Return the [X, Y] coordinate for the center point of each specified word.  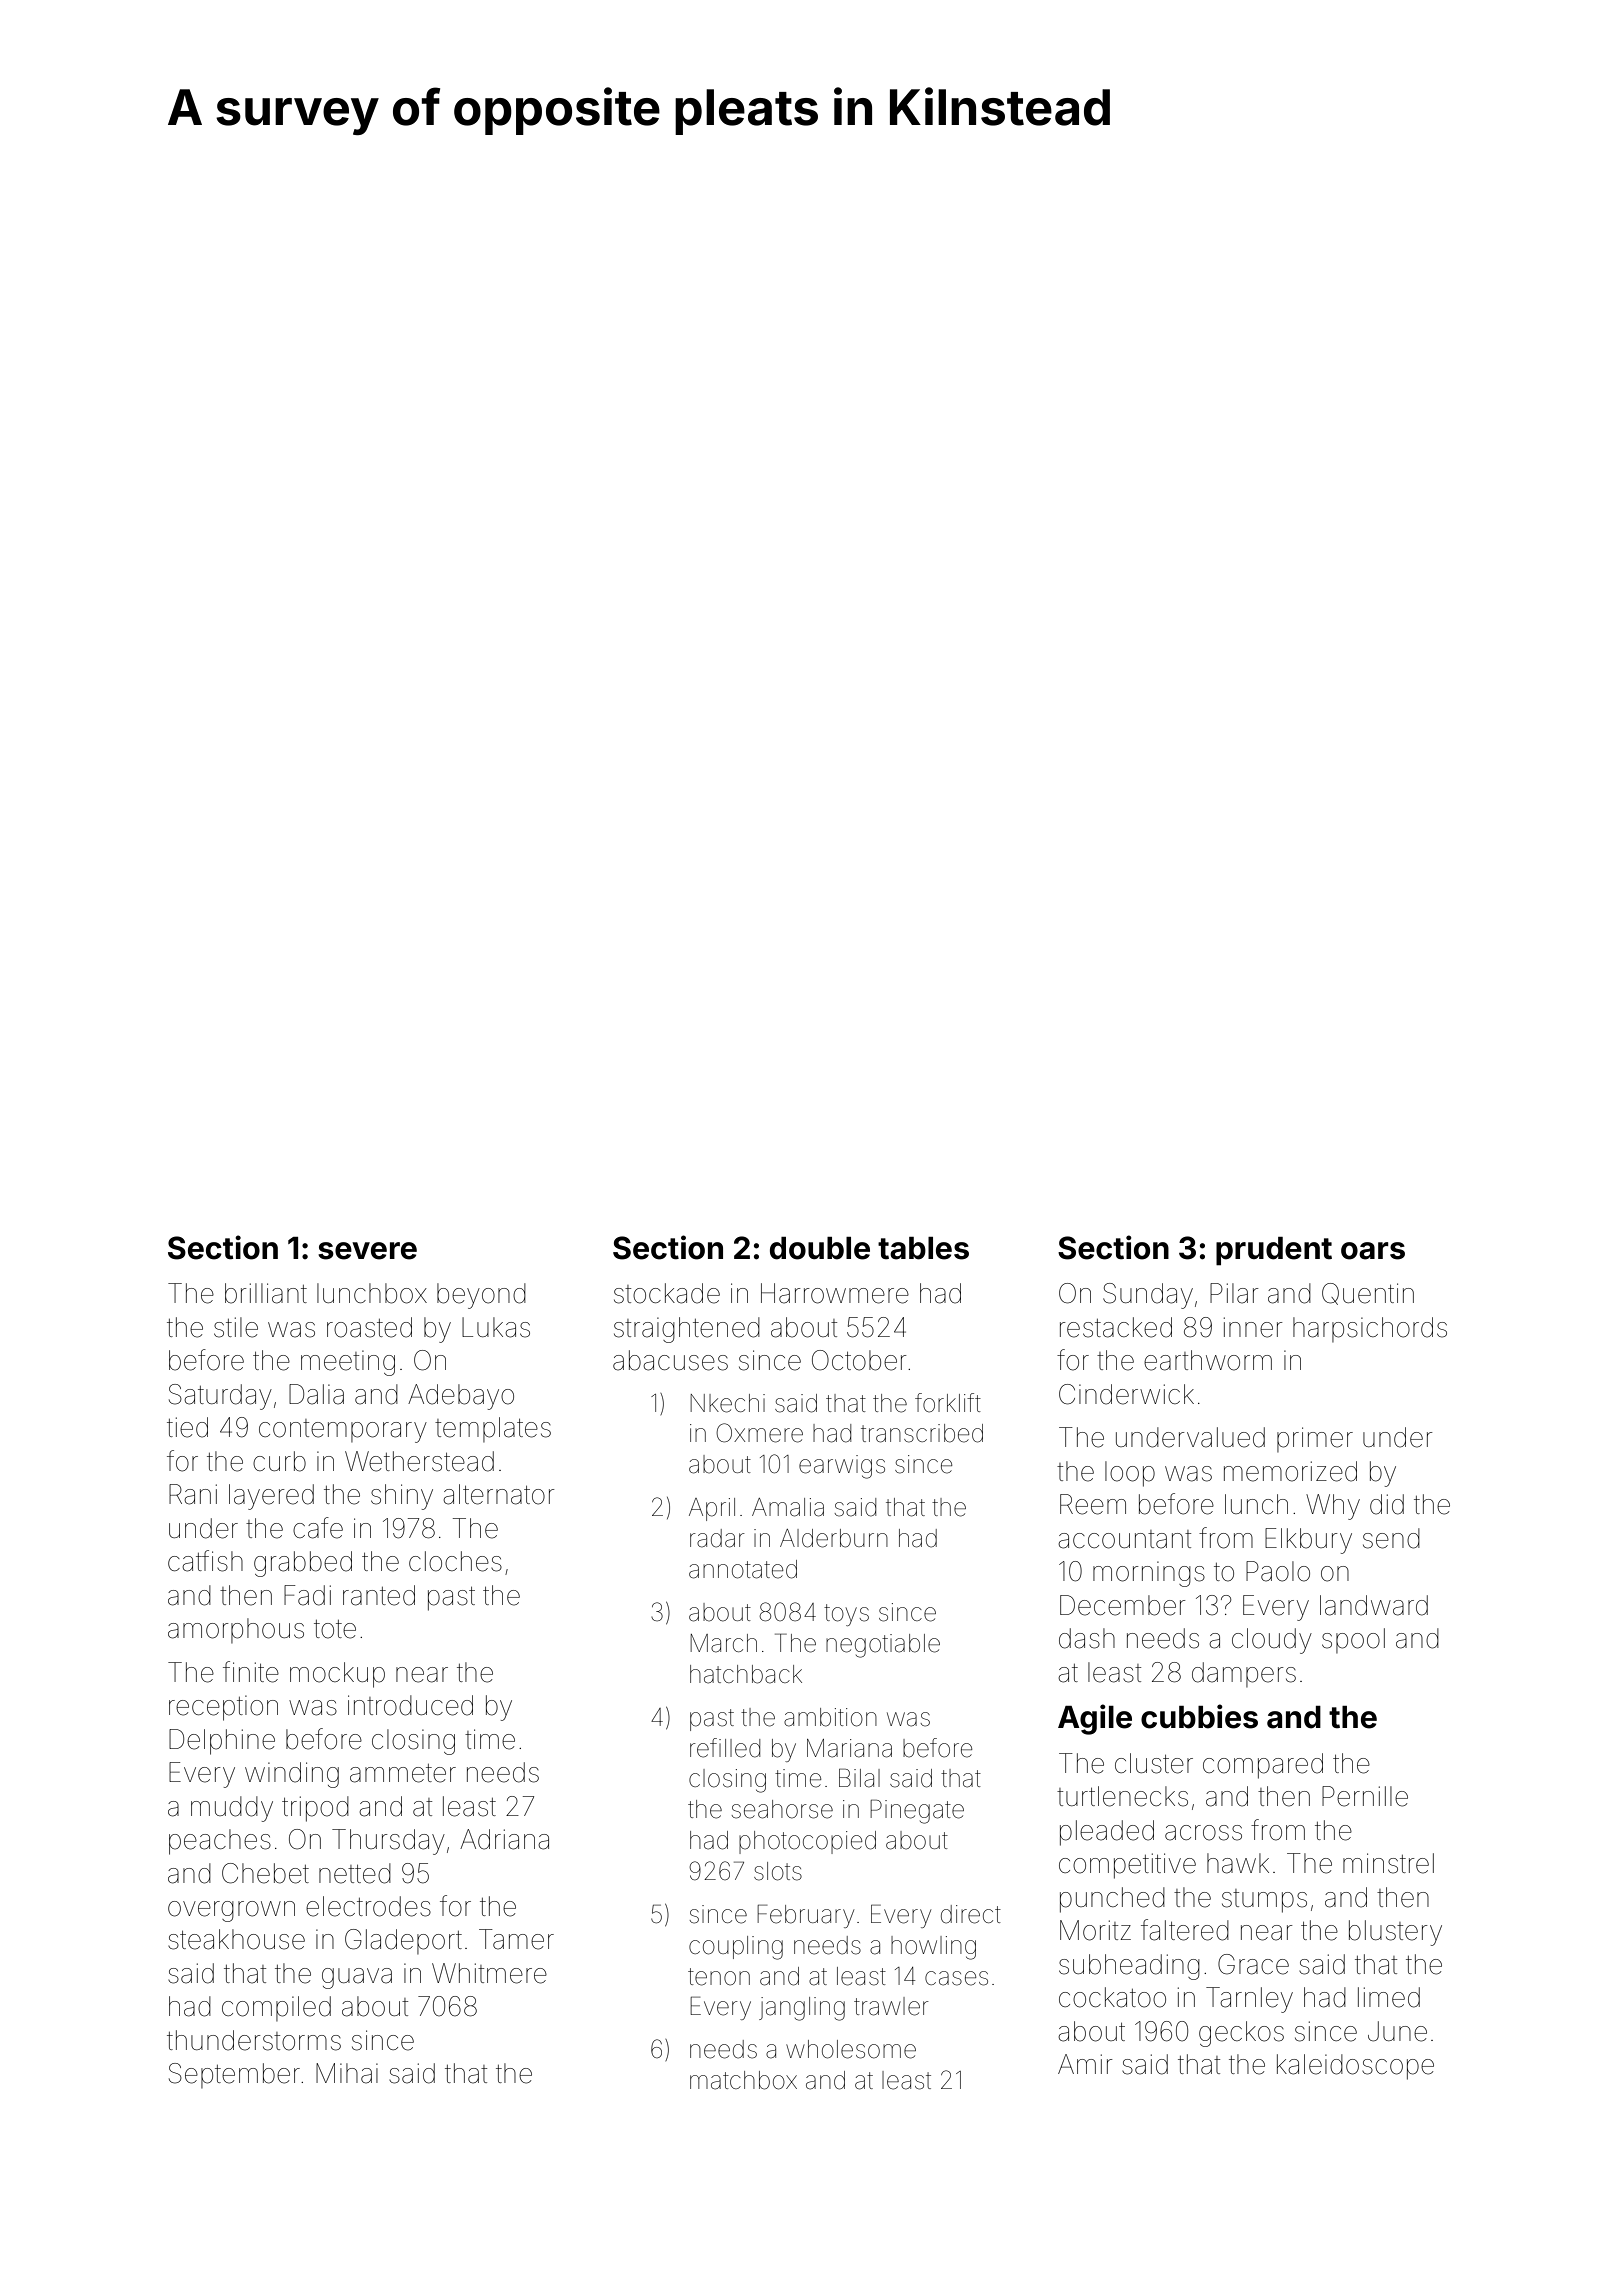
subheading [1129, 1967]
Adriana [504, 1839]
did [1387, 1504]
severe [367, 1251]
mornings [1149, 1574]
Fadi [307, 1595]
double [820, 1248]
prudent [1274, 1251]
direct [971, 1914]
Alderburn [834, 1538]
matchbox [743, 2080]
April [712, 1509]
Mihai [347, 2073]
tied [187, 1427]
